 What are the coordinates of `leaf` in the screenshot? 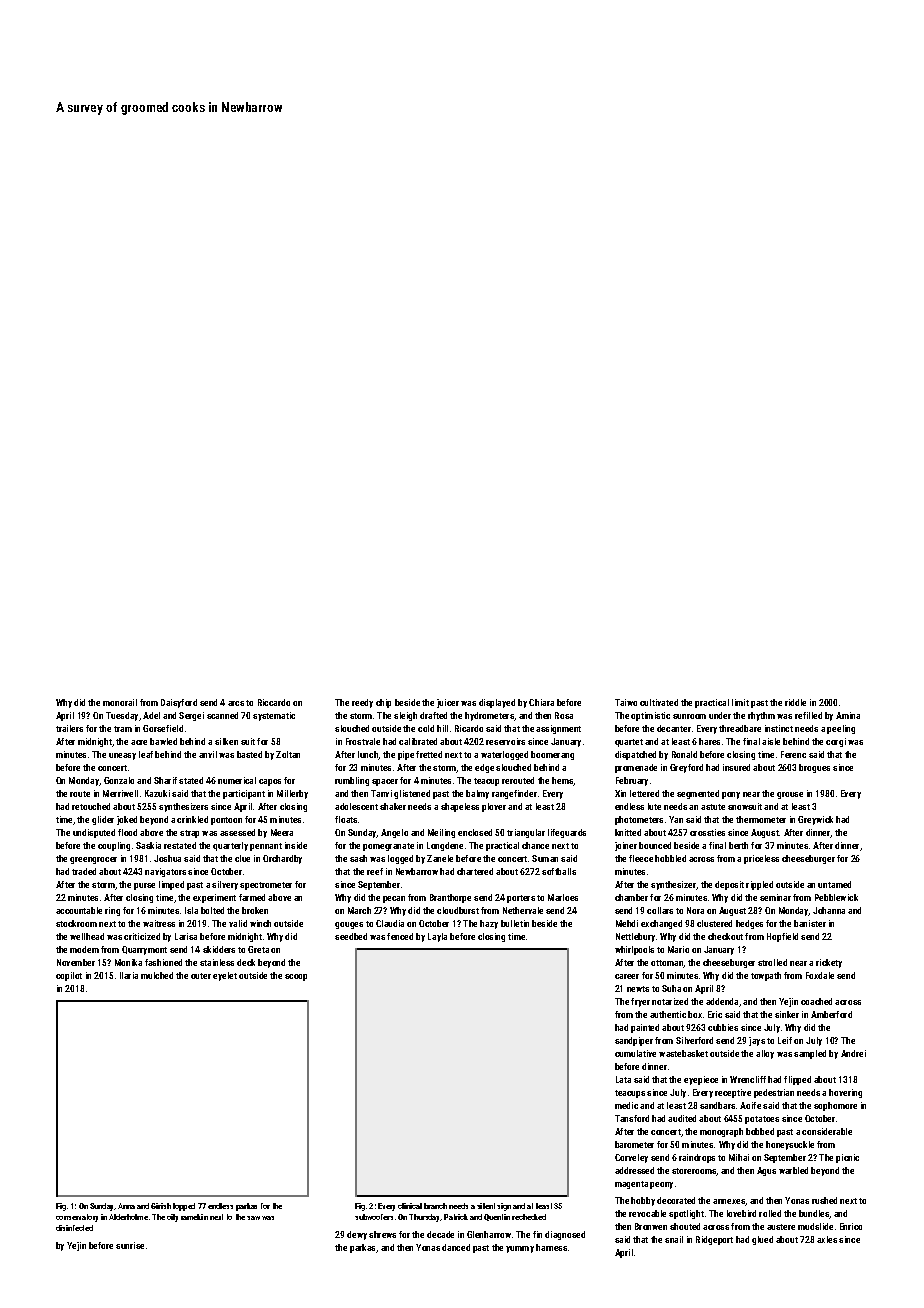 It's located at (146, 754).
